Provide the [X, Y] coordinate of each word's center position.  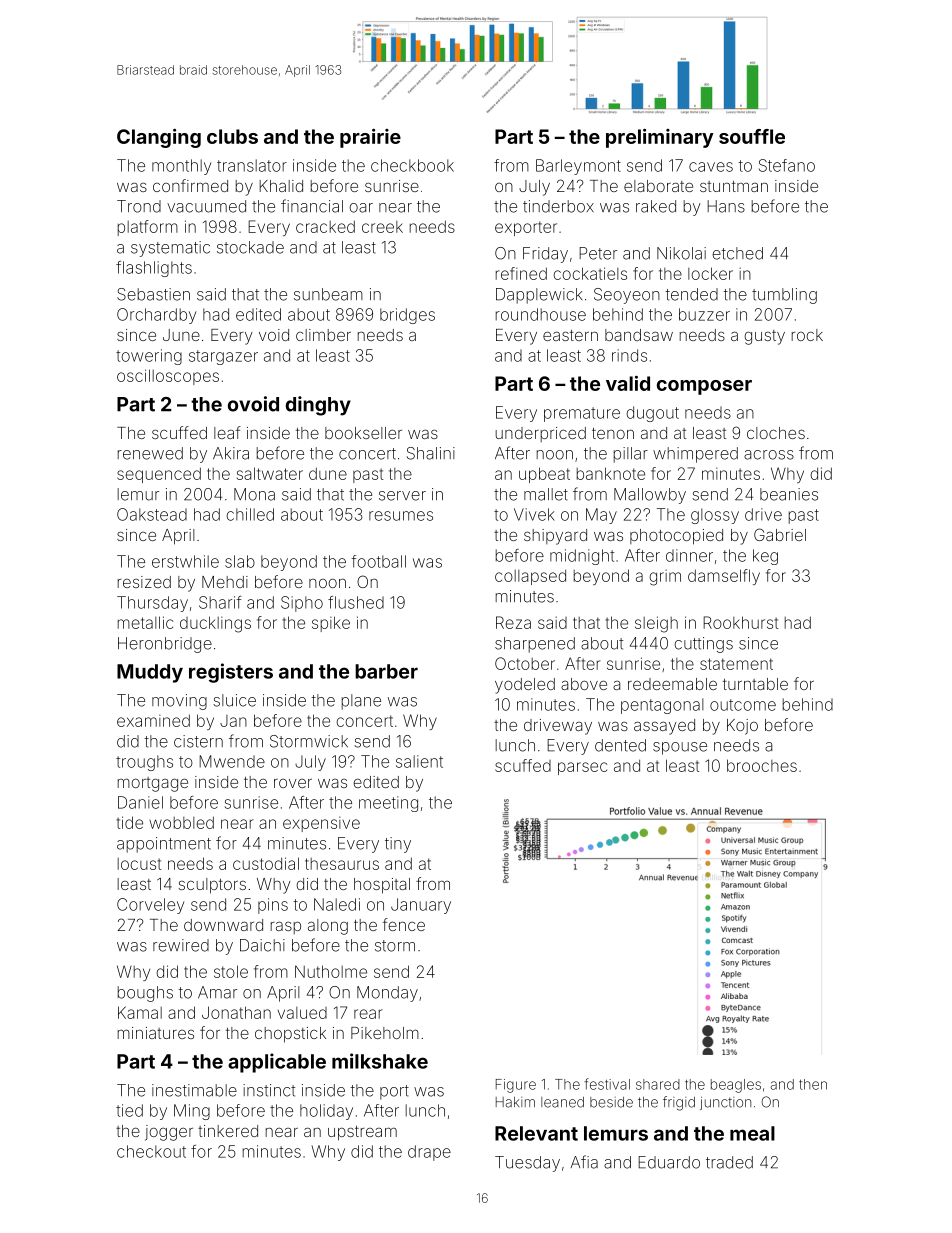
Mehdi [225, 582]
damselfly [724, 577]
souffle [752, 136]
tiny [398, 845]
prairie [370, 138]
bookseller [363, 433]
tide [129, 822]
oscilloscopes [168, 377]
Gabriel [780, 534]
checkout [151, 1151]
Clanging [159, 138]
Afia [584, 1162]
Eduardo [669, 1162]
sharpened [535, 645]
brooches [762, 765]
